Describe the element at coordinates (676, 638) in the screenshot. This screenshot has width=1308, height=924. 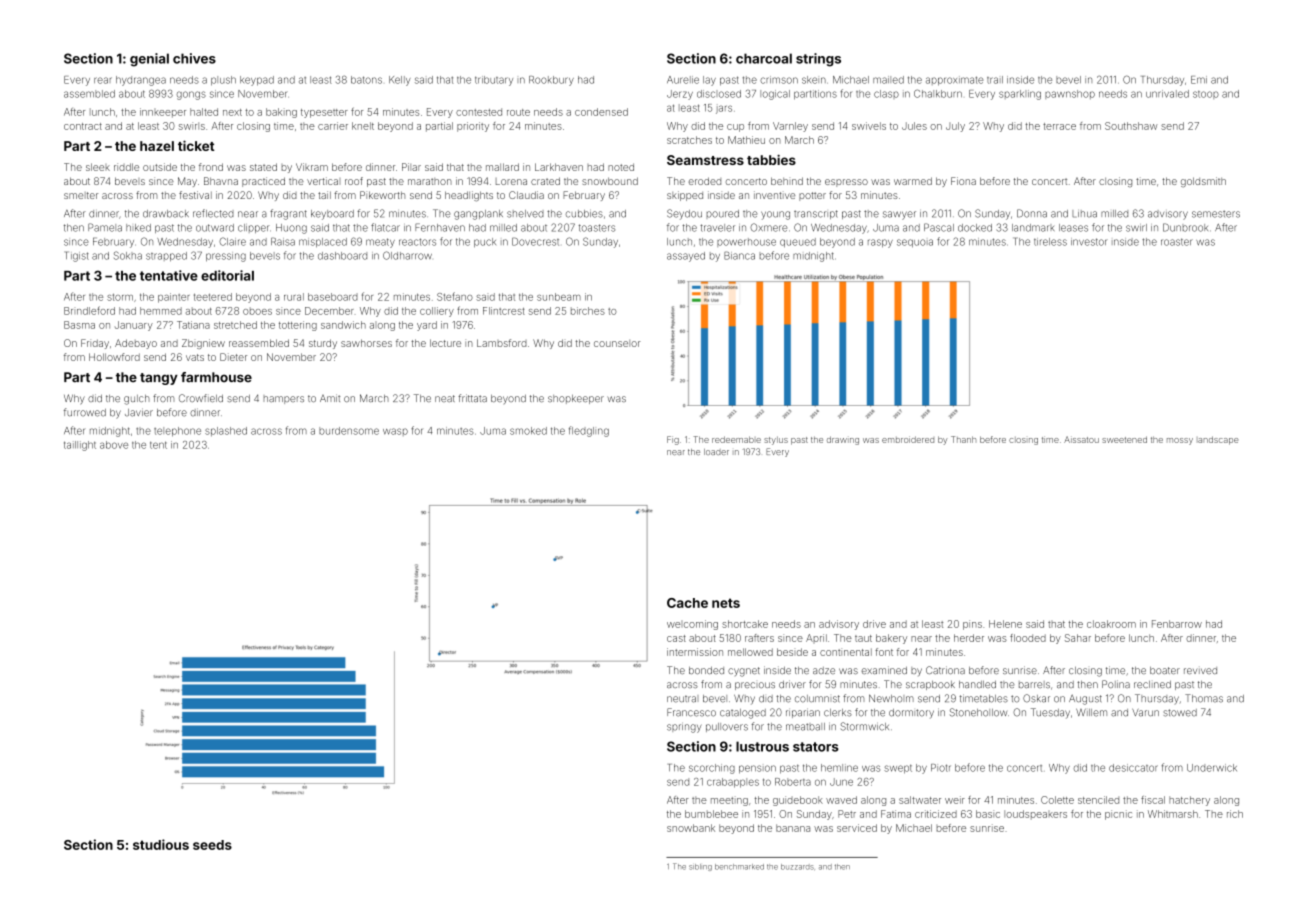
I see `cast` at that location.
